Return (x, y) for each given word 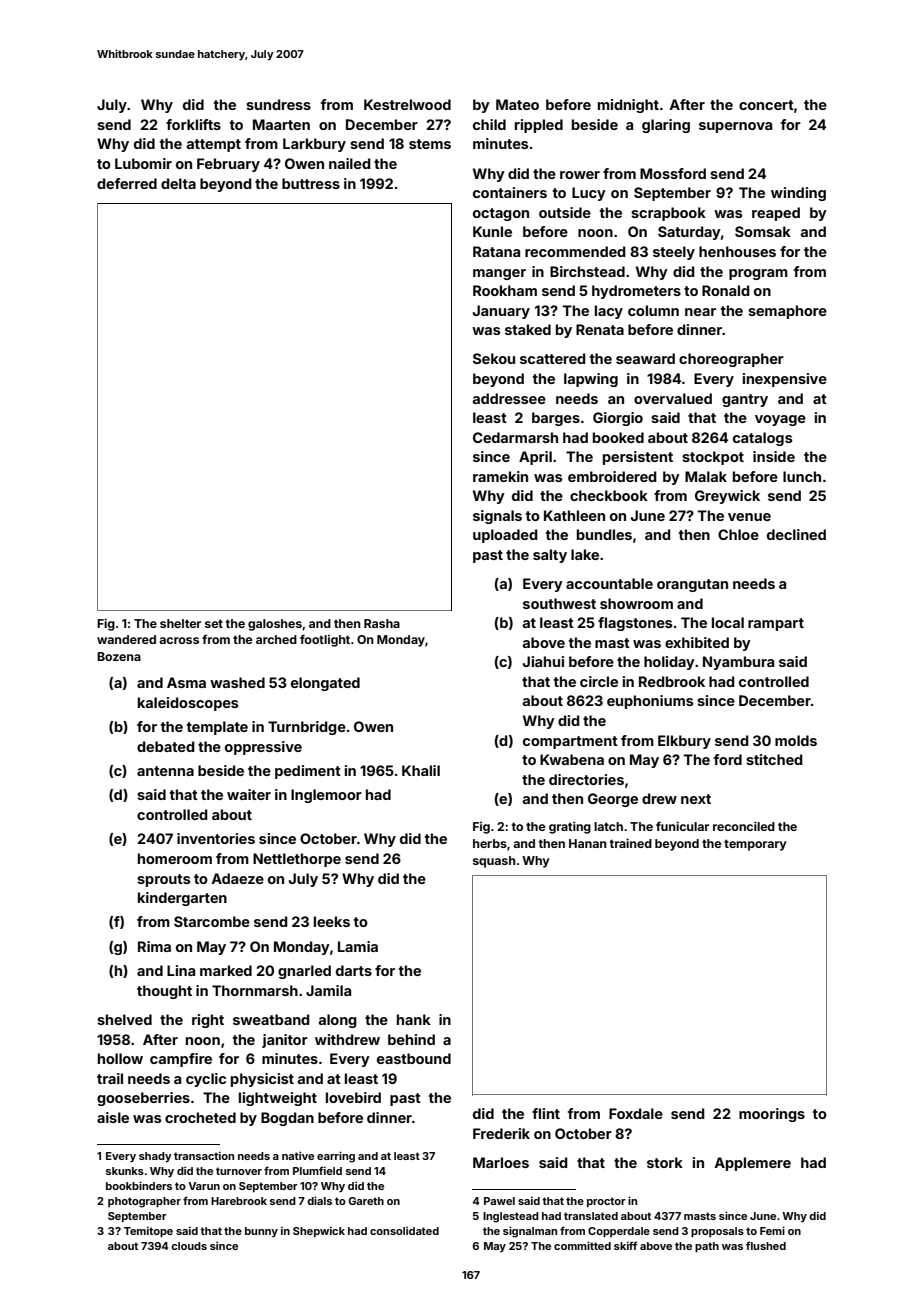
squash (494, 862)
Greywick (727, 497)
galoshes (275, 625)
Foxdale (636, 1113)
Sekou (494, 358)
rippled (539, 126)
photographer (144, 1202)
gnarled (304, 972)
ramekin (500, 476)
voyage (780, 420)
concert (766, 105)
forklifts (193, 124)
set (214, 623)
